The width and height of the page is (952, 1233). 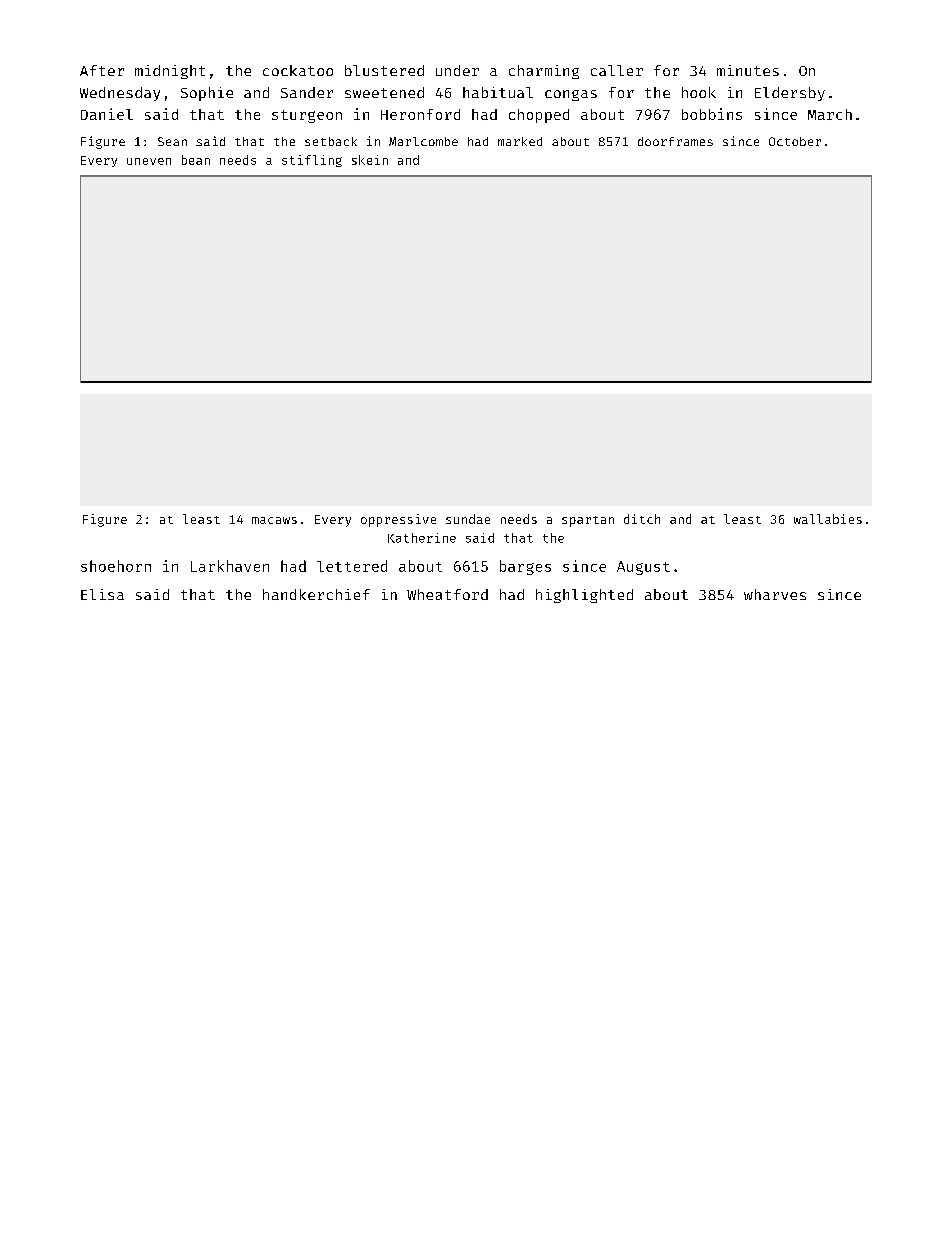 What do you see at coordinates (102, 594) in the page?
I see `Elisa` at bounding box center [102, 594].
